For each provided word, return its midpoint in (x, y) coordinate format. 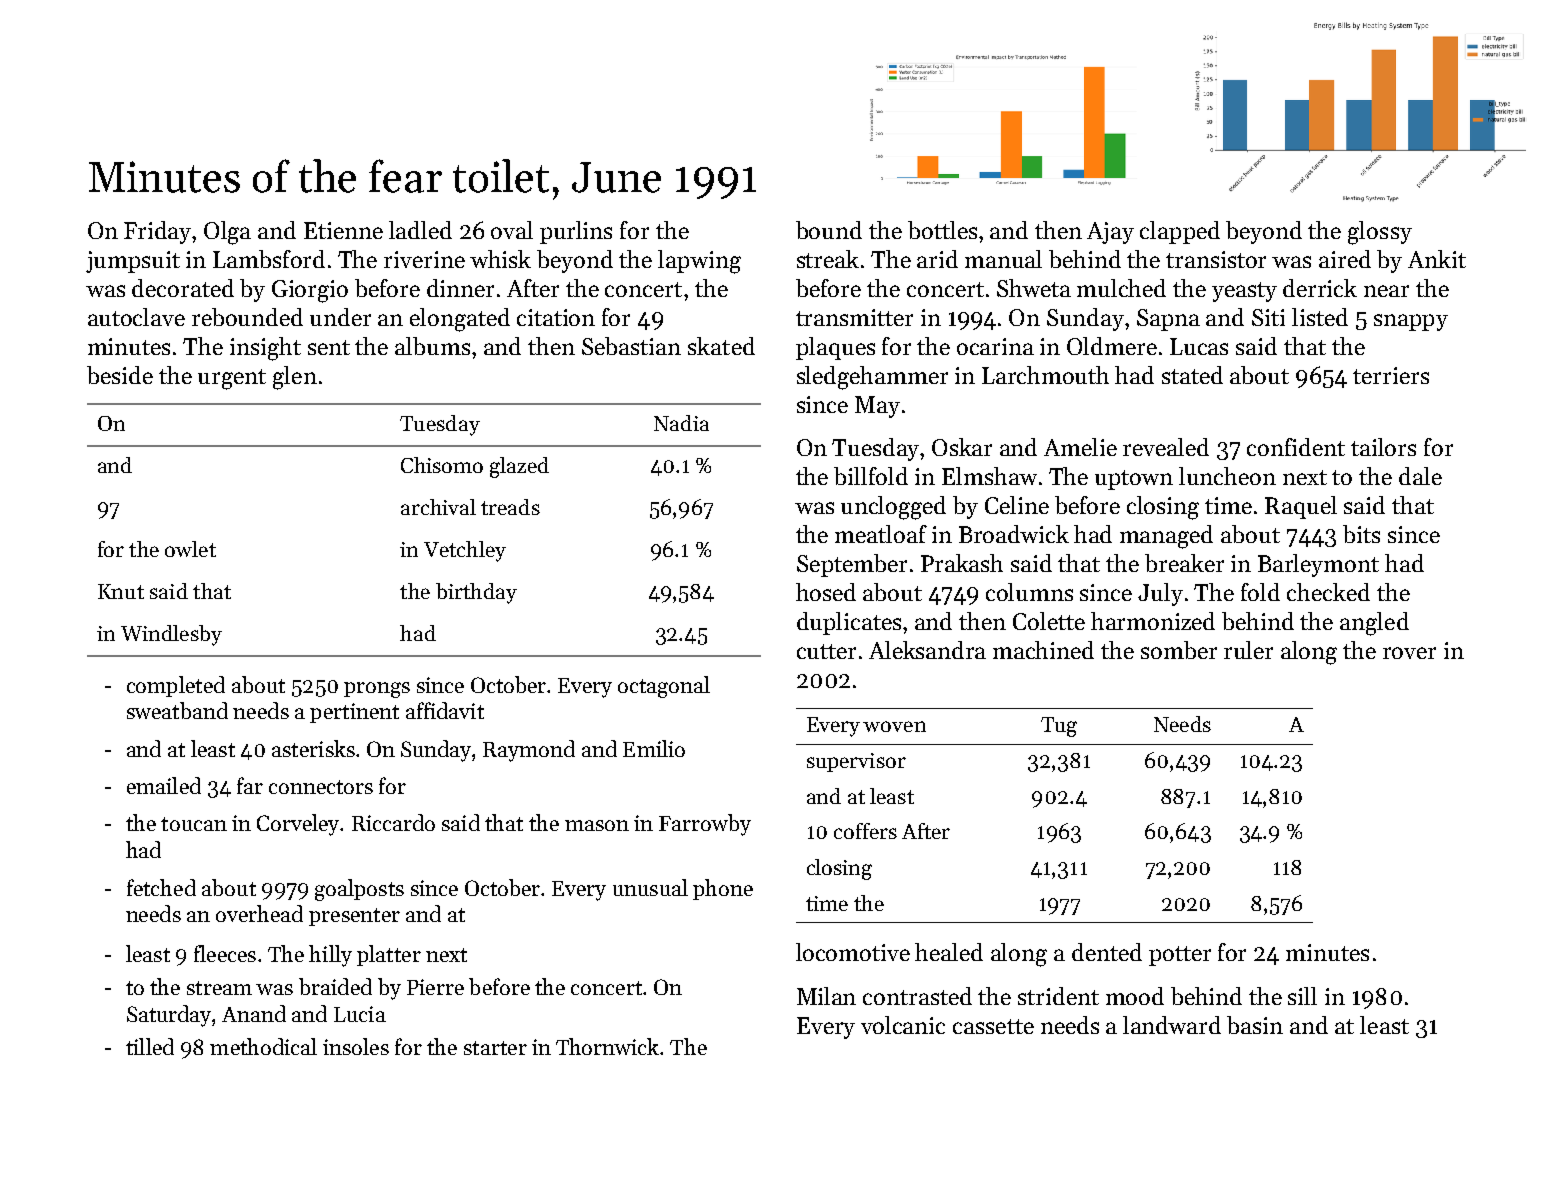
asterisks (313, 748)
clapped (1180, 232)
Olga (227, 233)
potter (1180, 956)
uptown (1134, 480)
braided (335, 986)
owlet (190, 549)
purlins (576, 232)
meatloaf (881, 534)
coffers (865, 831)
